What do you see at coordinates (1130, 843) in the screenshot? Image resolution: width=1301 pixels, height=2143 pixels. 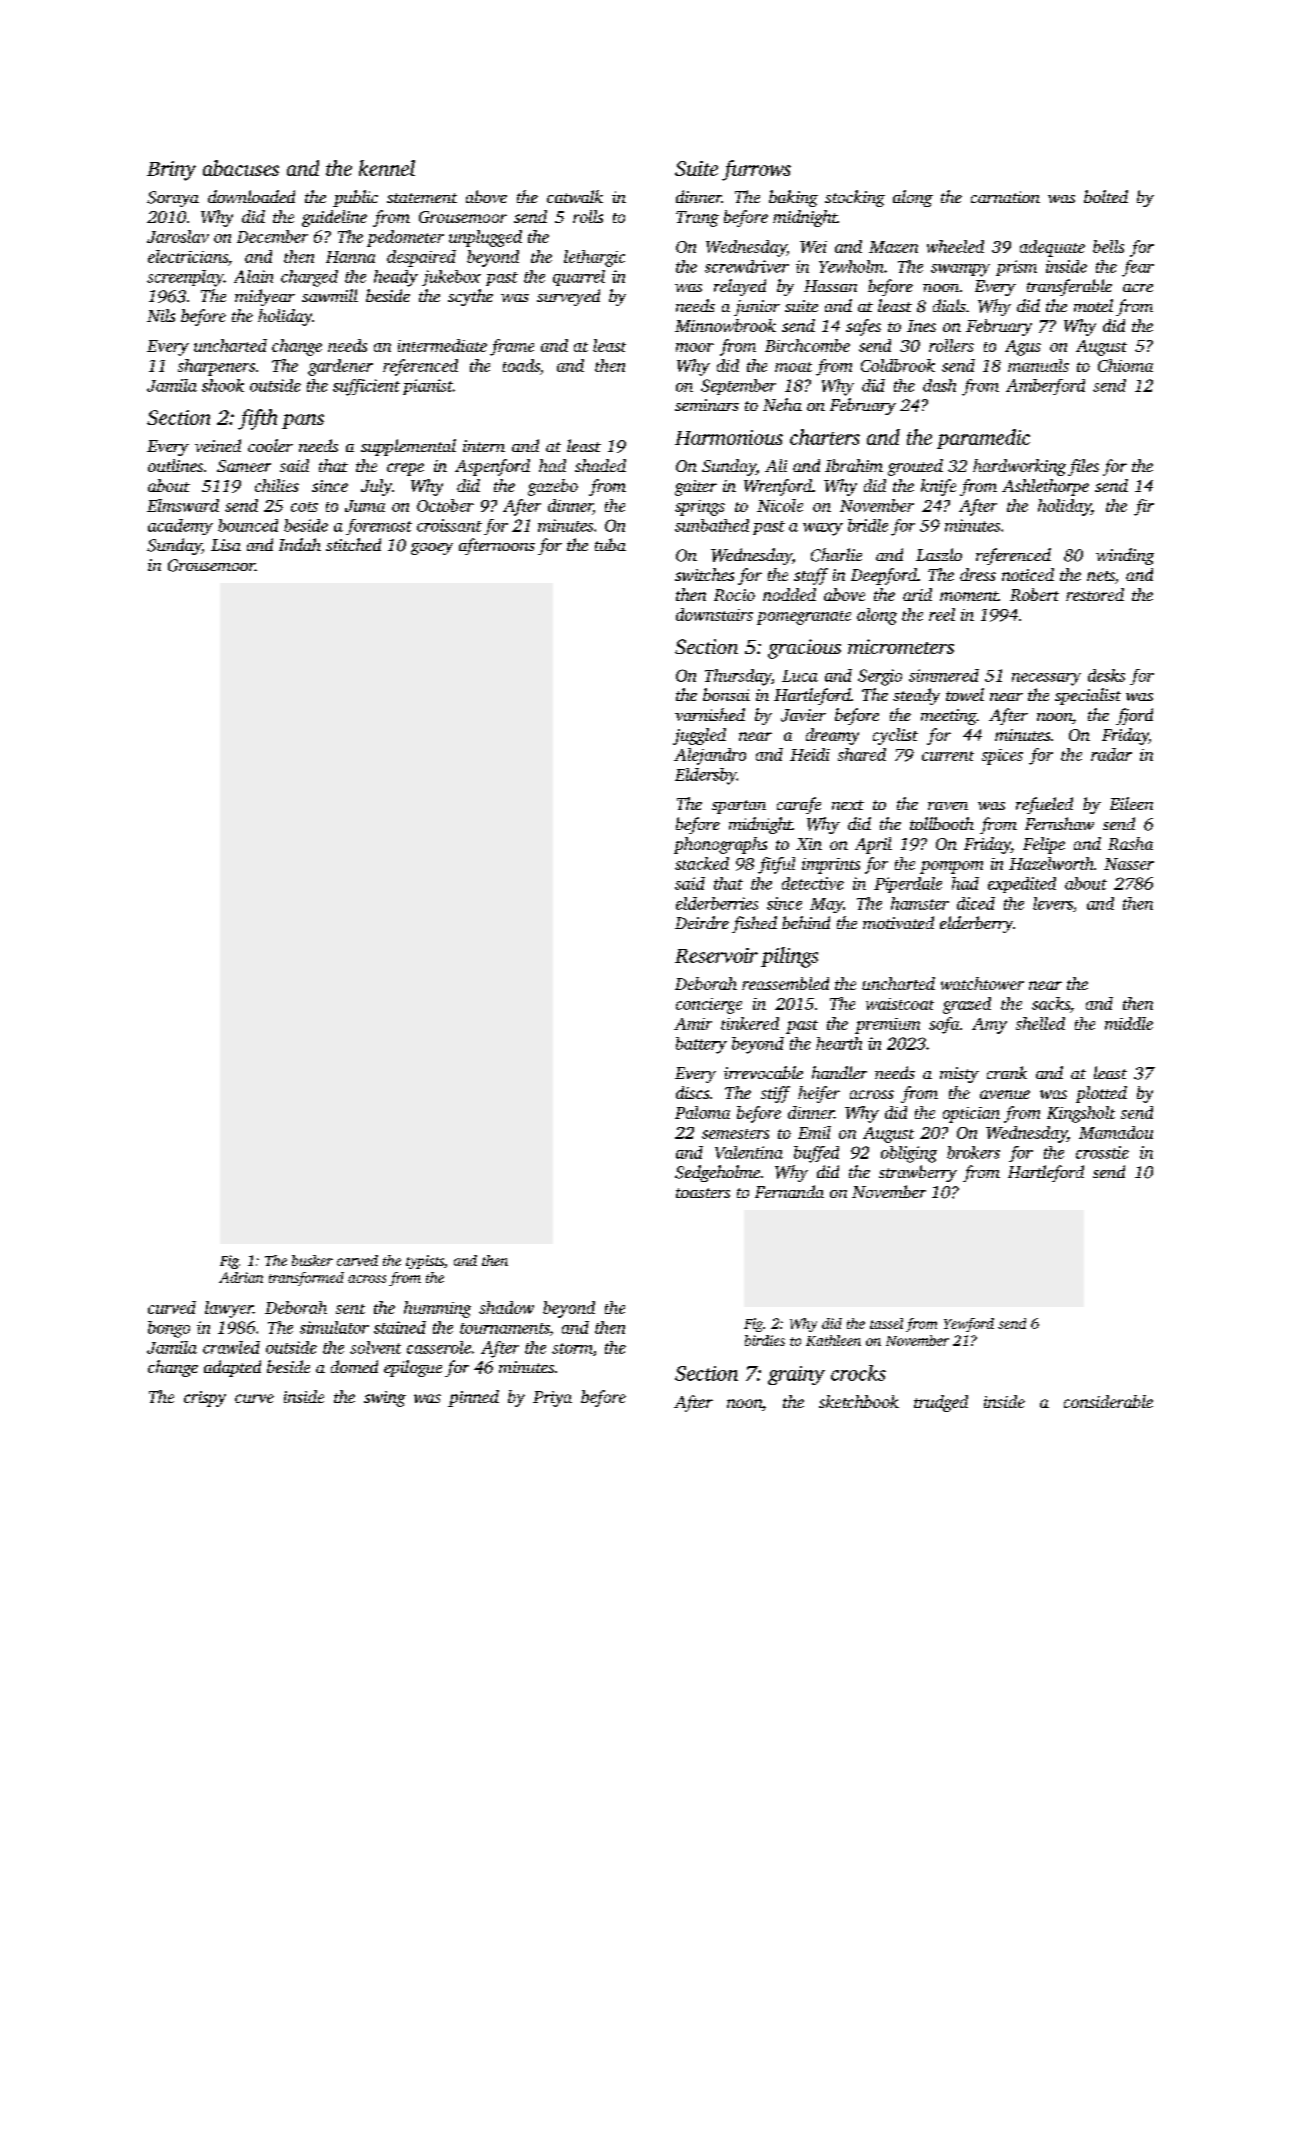 I see `Rasha` at bounding box center [1130, 843].
